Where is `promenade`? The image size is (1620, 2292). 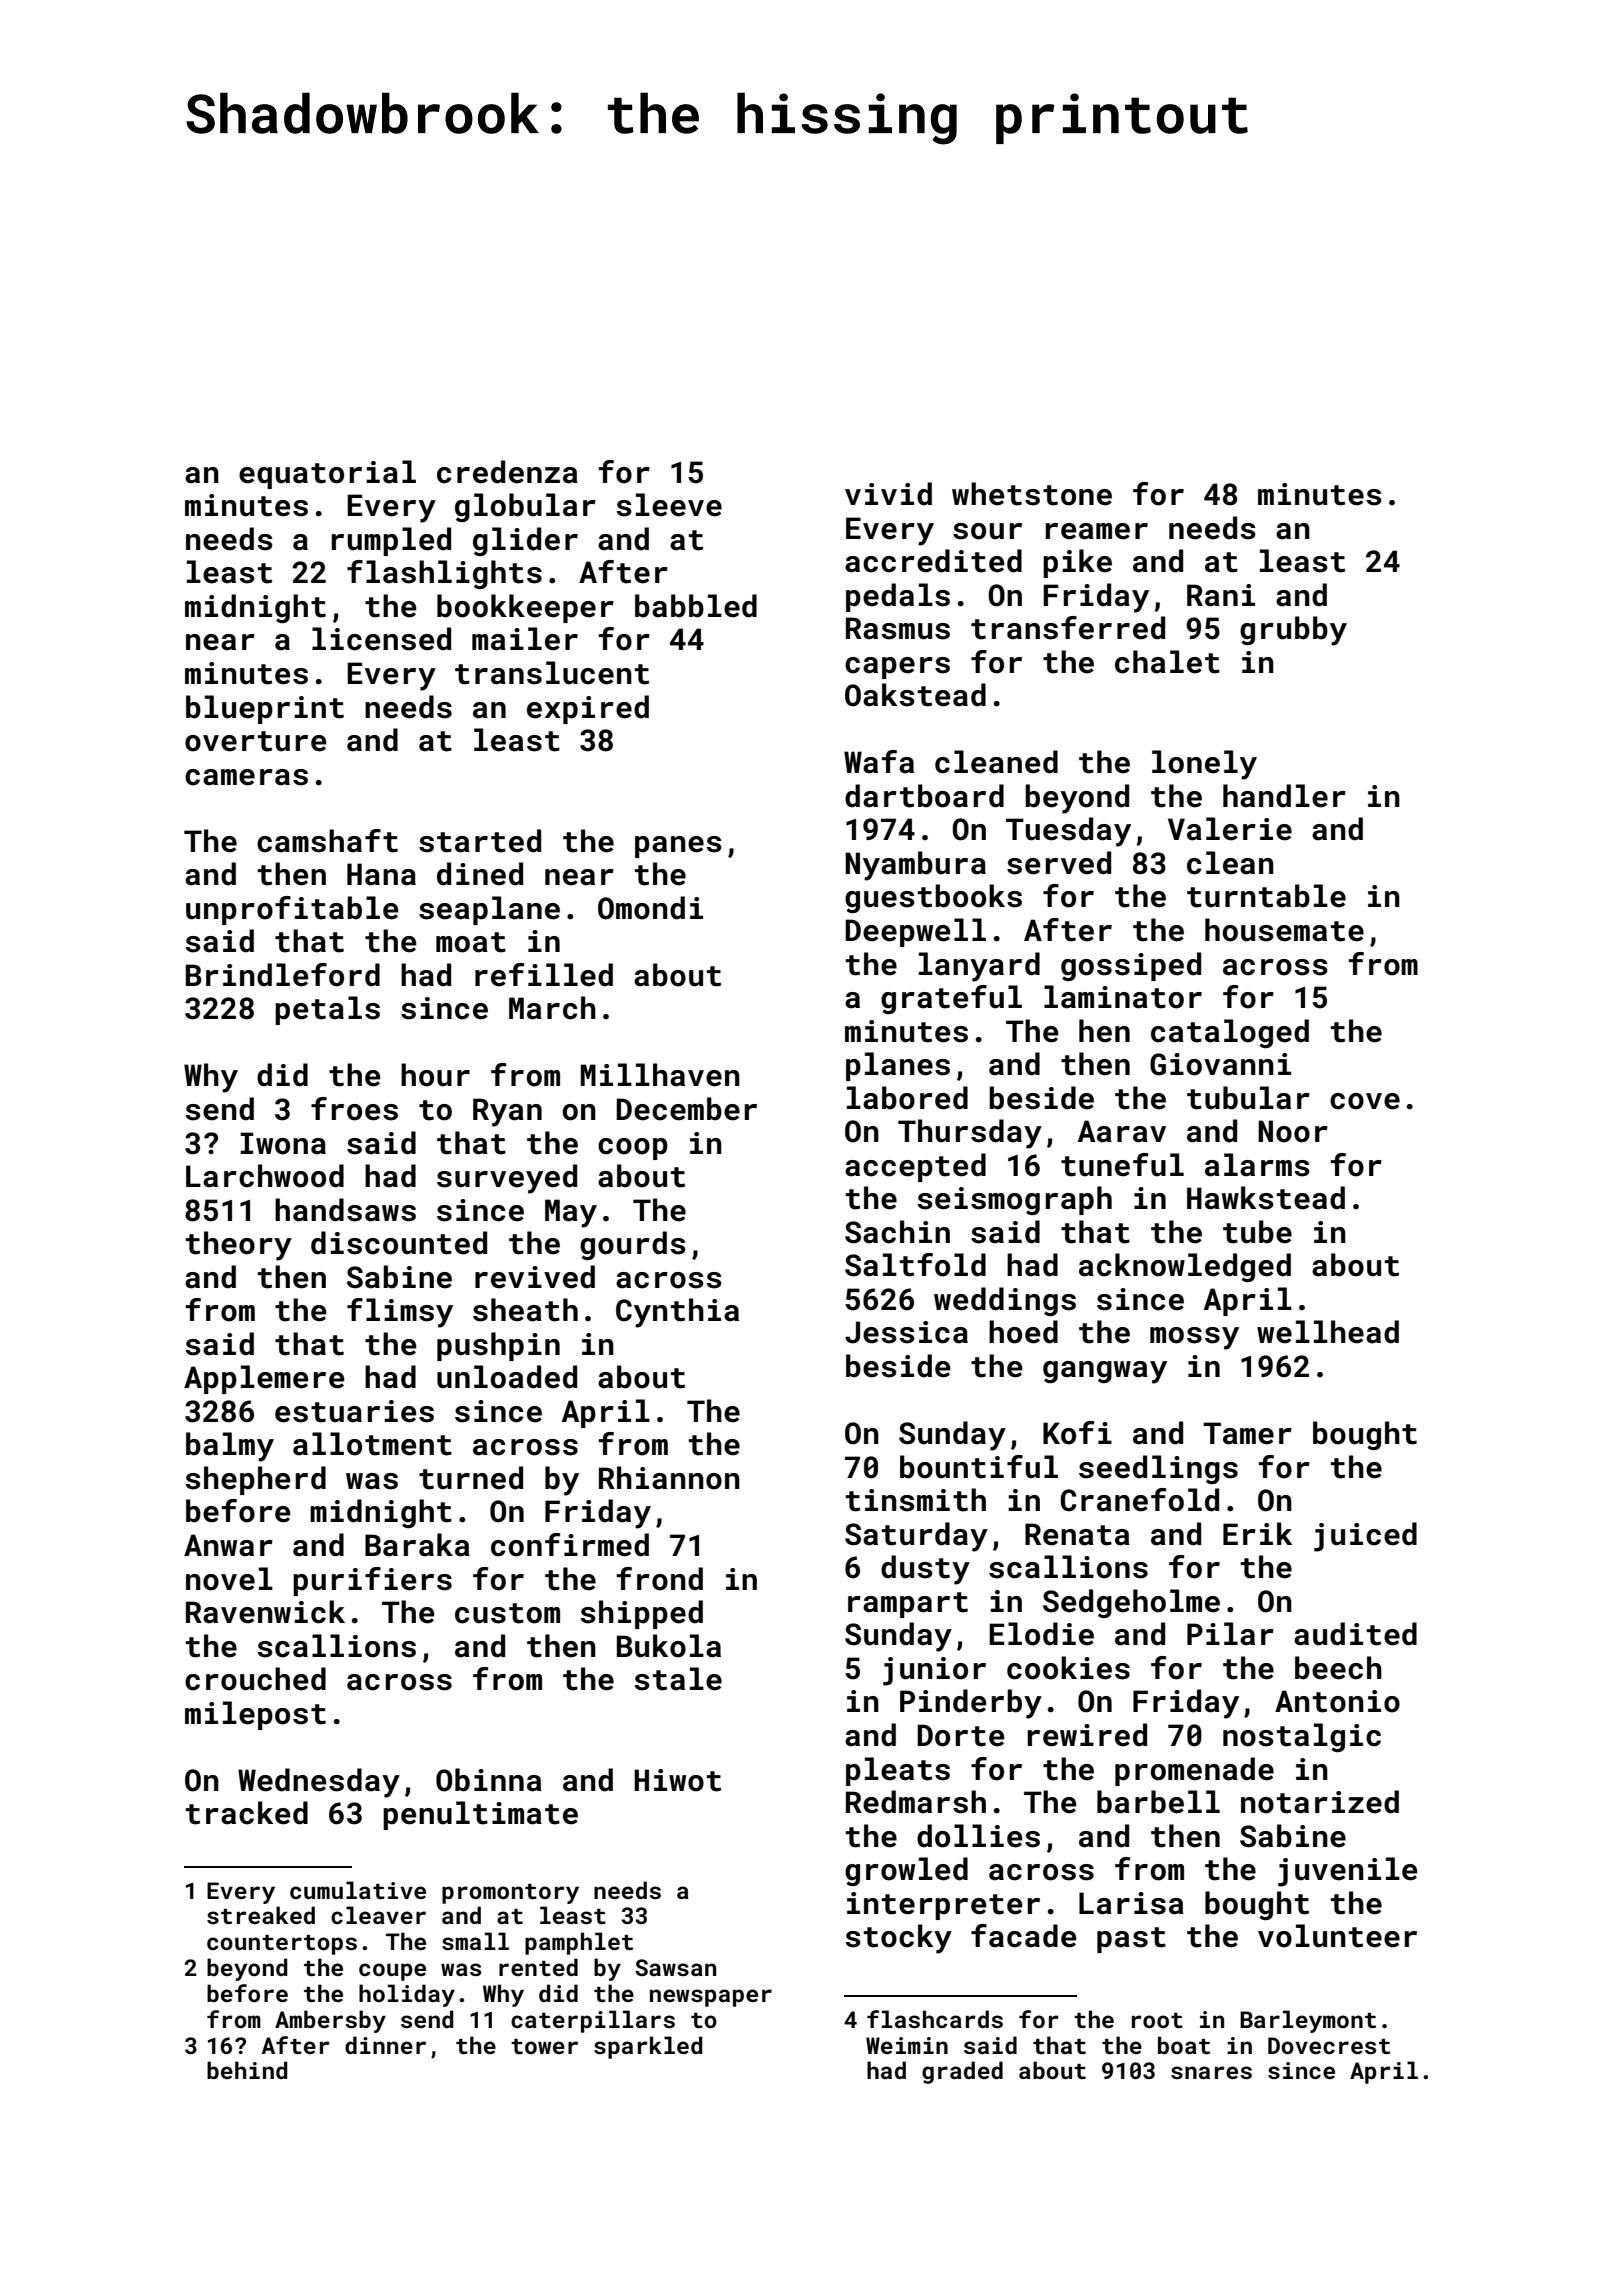 promenade is located at coordinates (1194, 1771).
